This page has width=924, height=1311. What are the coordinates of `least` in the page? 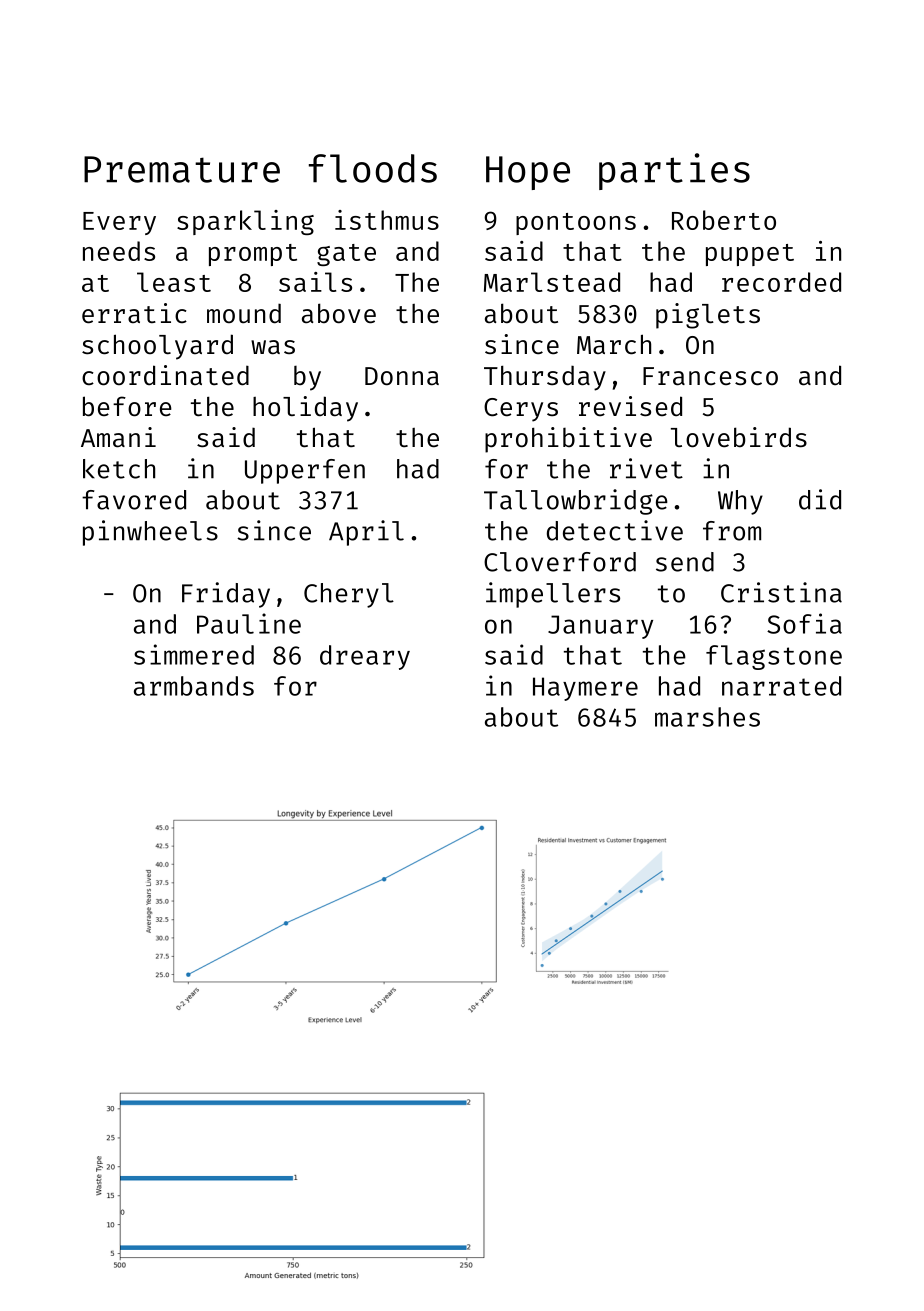 It's located at (174, 282).
